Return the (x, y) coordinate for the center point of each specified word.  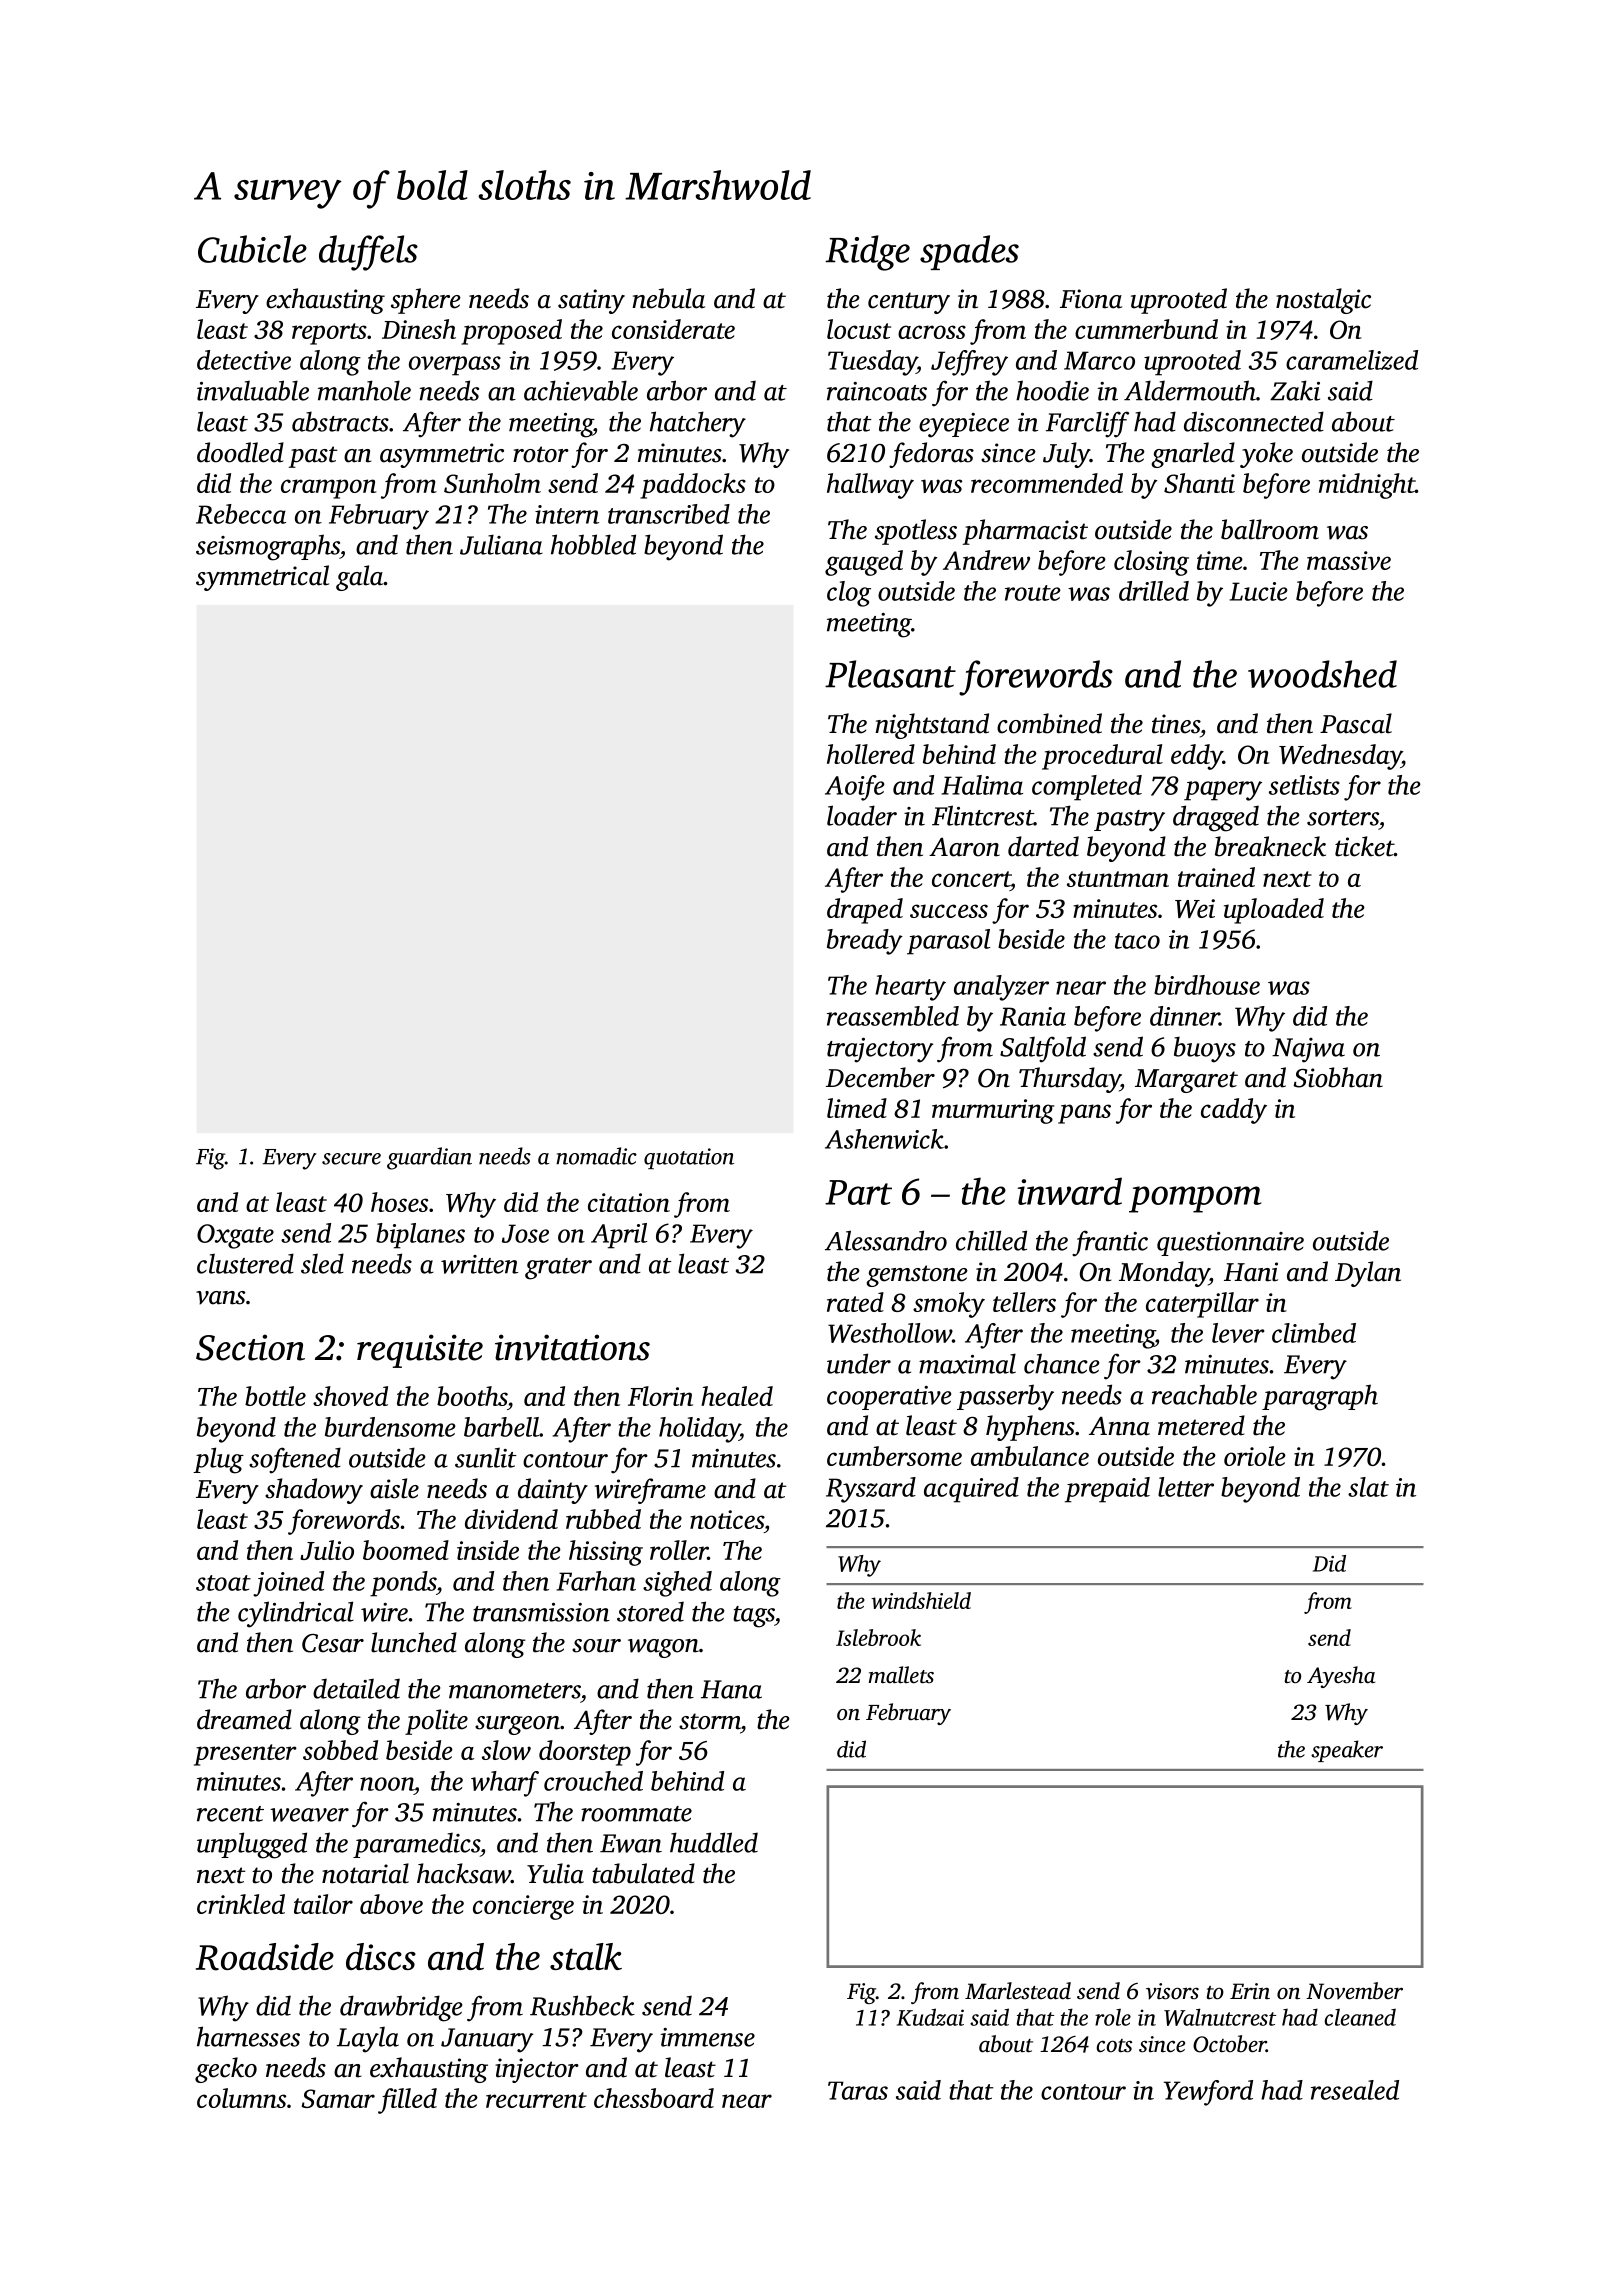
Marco (1099, 360)
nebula (668, 298)
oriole (1255, 1456)
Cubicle (252, 249)
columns (241, 2098)
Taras (858, 2090)
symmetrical (262, 578)
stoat (223, 1583)
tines (1176, 724)
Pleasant (890, 674)
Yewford (1208, 2093)
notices (727, 1519)
